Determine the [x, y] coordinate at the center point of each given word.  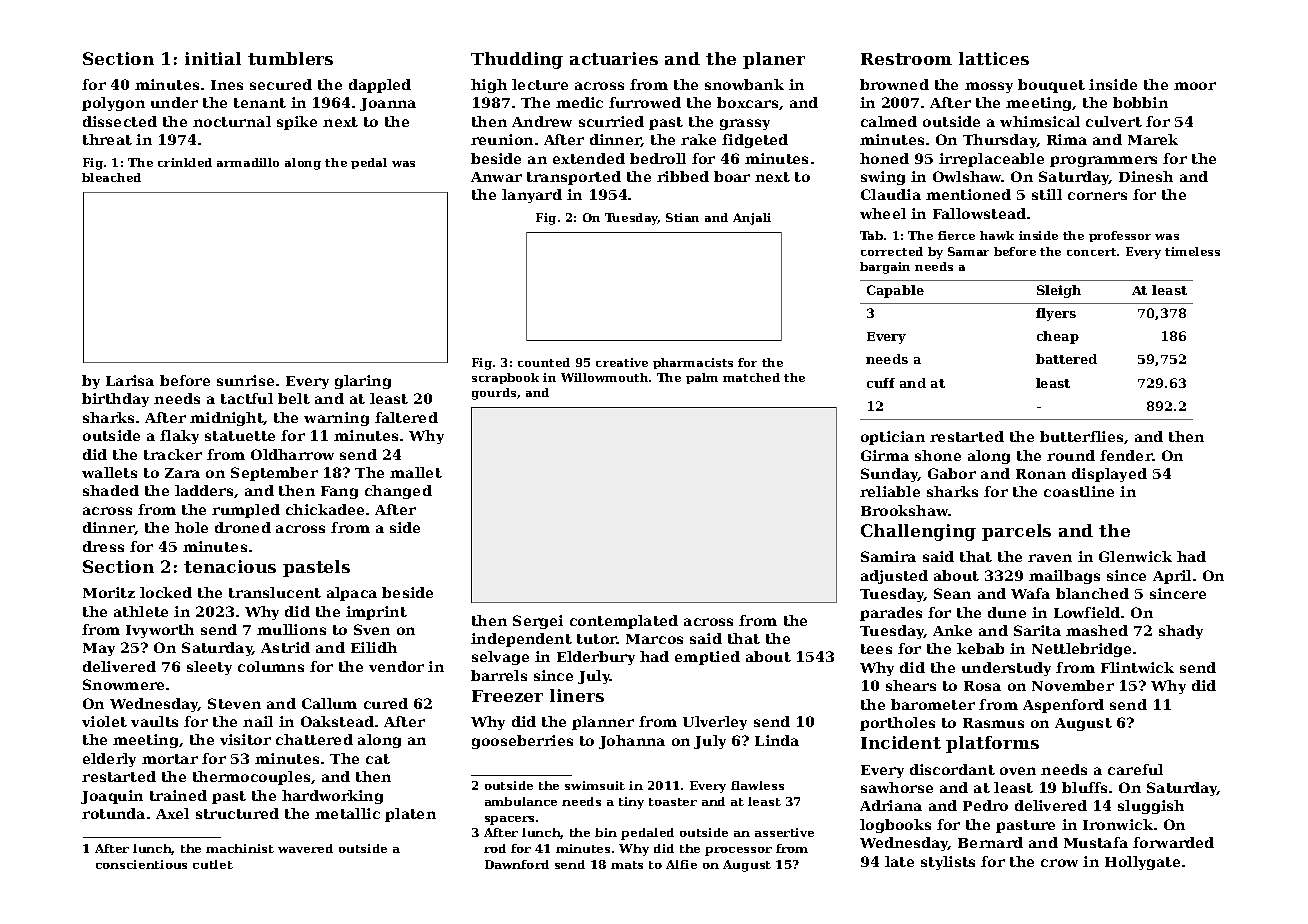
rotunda [113, 813]
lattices [994, 58]
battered [1066, 359]
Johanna [632, 742]
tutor [597, 639]
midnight [227, 419]
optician [893, 438]
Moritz [109, 592]
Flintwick [1137, 667]
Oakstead [337, 721]
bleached [111, 177]
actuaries [614, 58]
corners [1097, 196]
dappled [380, 86]
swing [883, 178]
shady [1181, 632]
